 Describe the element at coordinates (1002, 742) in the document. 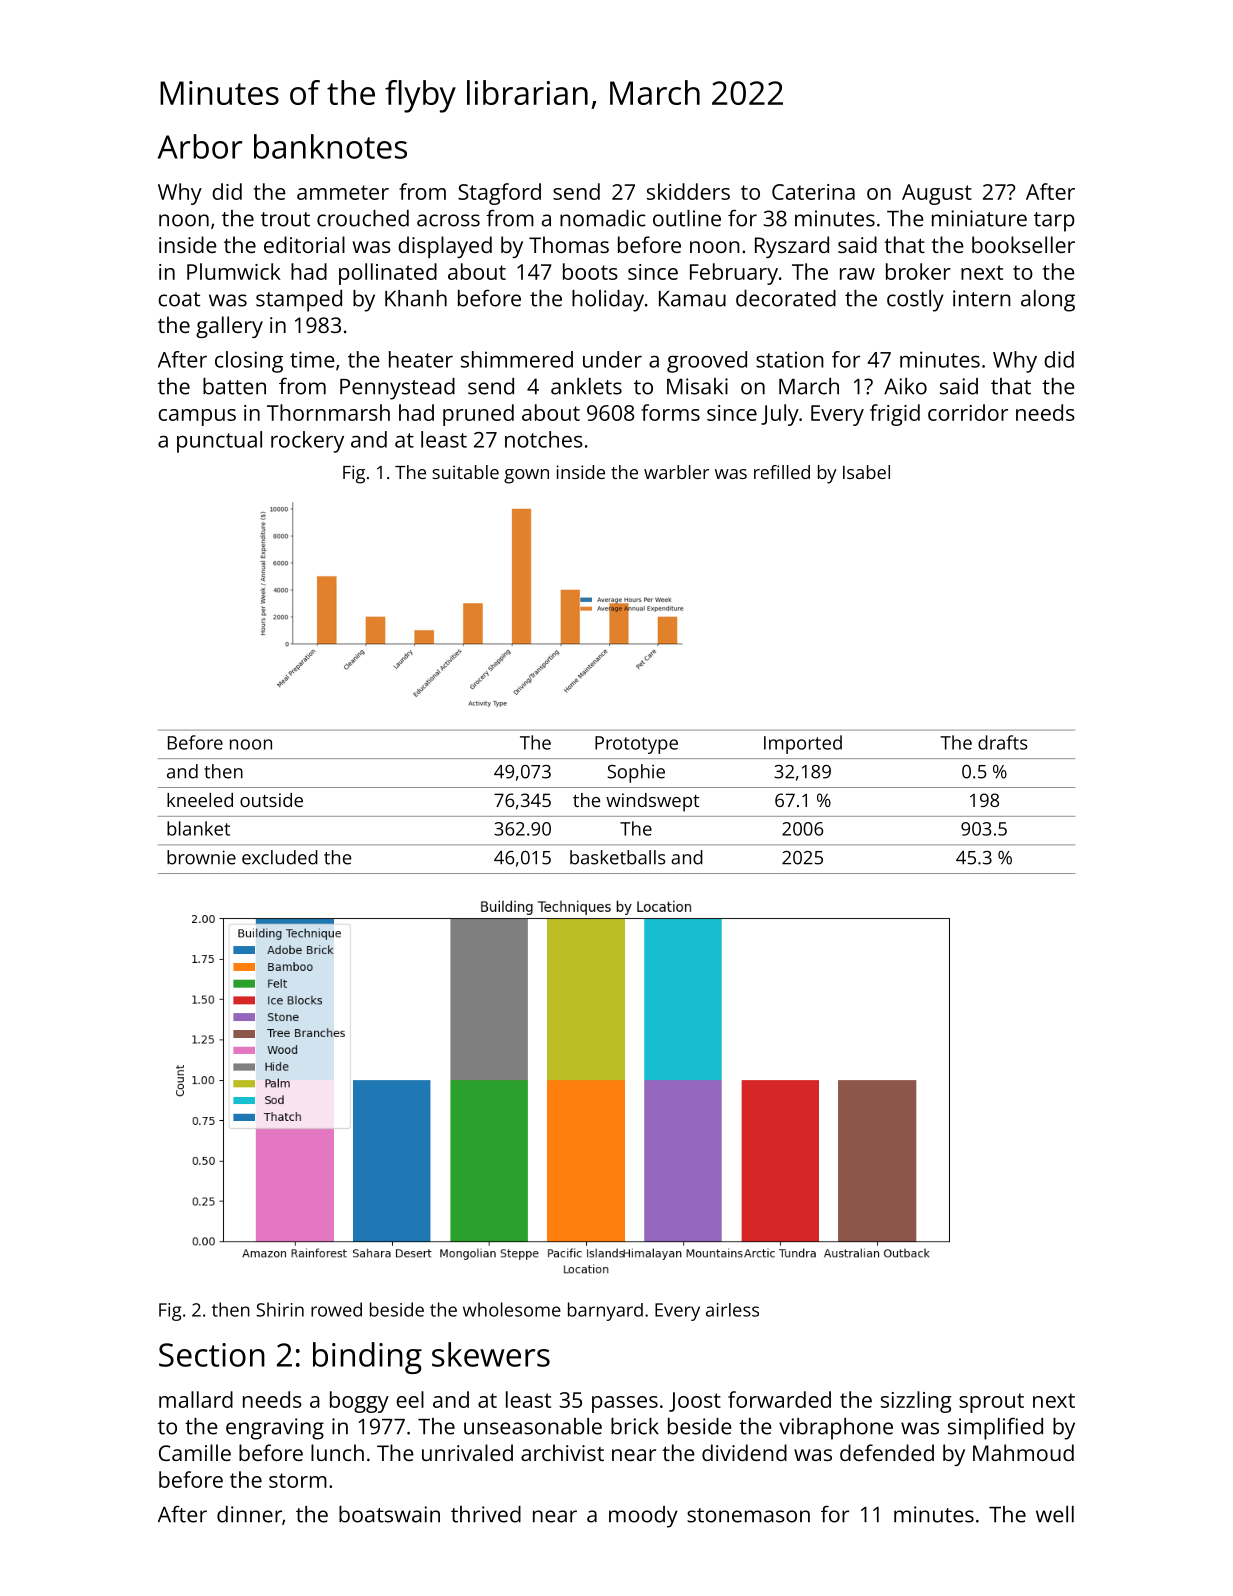

I see `drafts` at that location.
